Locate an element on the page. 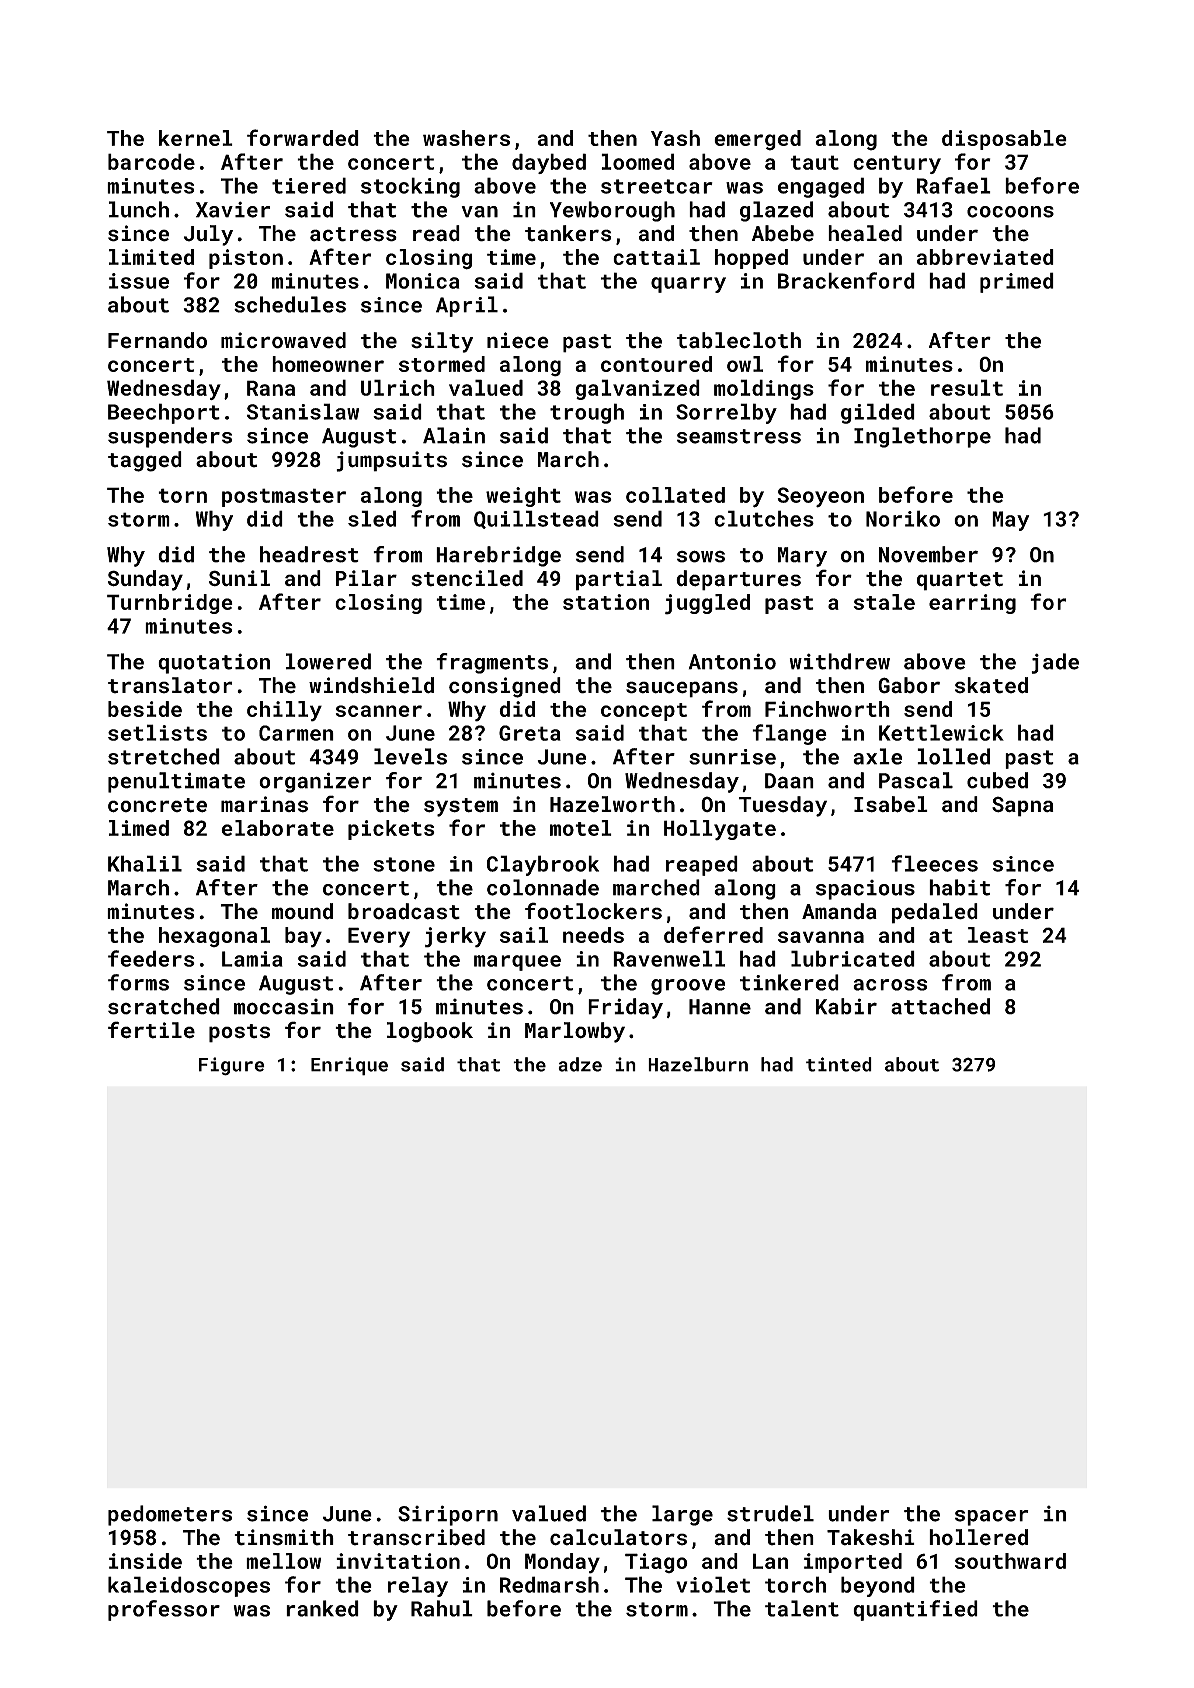 The image size is (1194, 1688). Turnbridge is located at coordinates (170, 604).
